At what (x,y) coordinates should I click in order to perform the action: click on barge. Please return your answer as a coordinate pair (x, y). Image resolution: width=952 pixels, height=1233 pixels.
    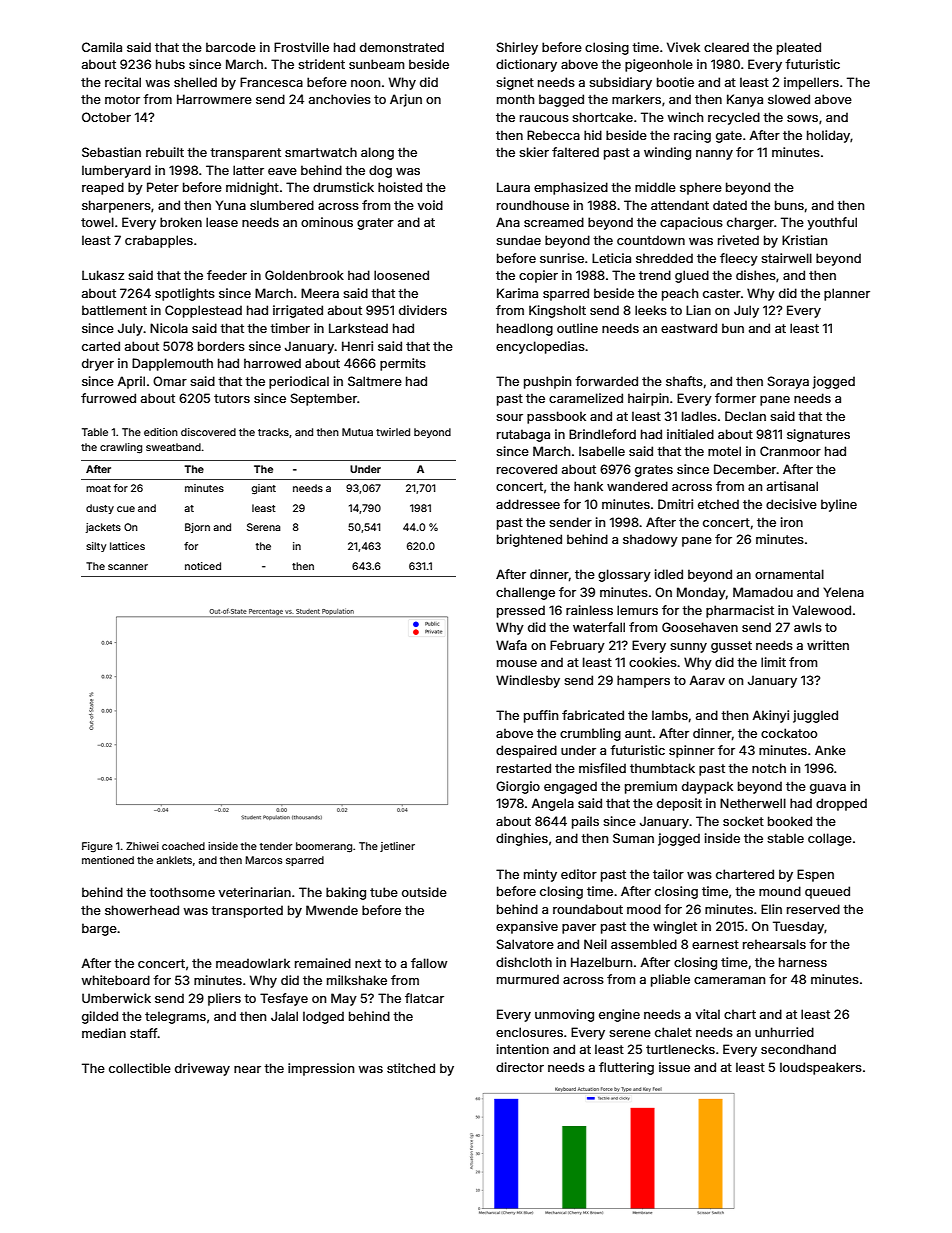
    Looking at the image, I should click on (99, 929).
